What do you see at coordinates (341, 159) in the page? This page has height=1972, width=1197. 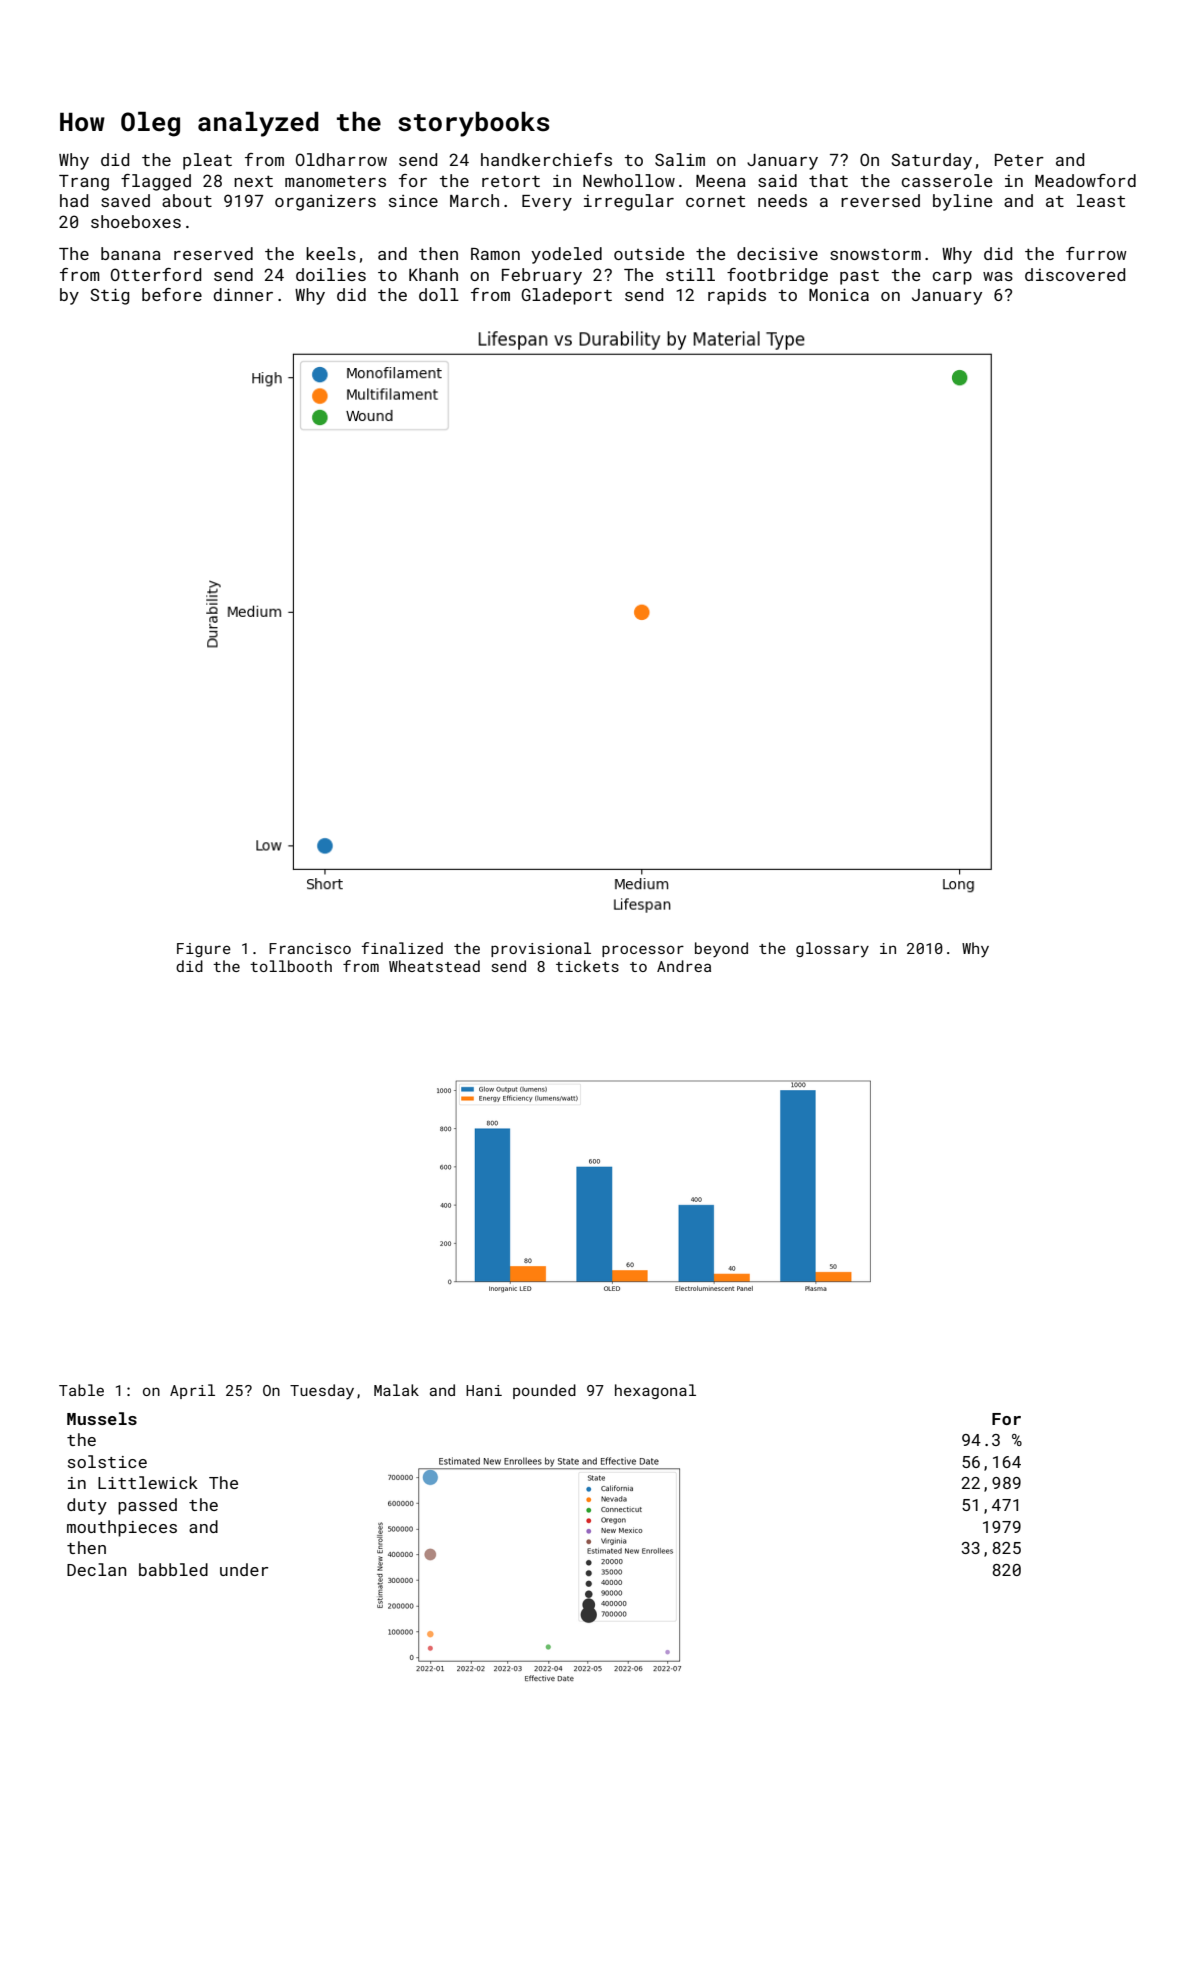 I see `Oldharrow` at bounding box center [341, 159].
